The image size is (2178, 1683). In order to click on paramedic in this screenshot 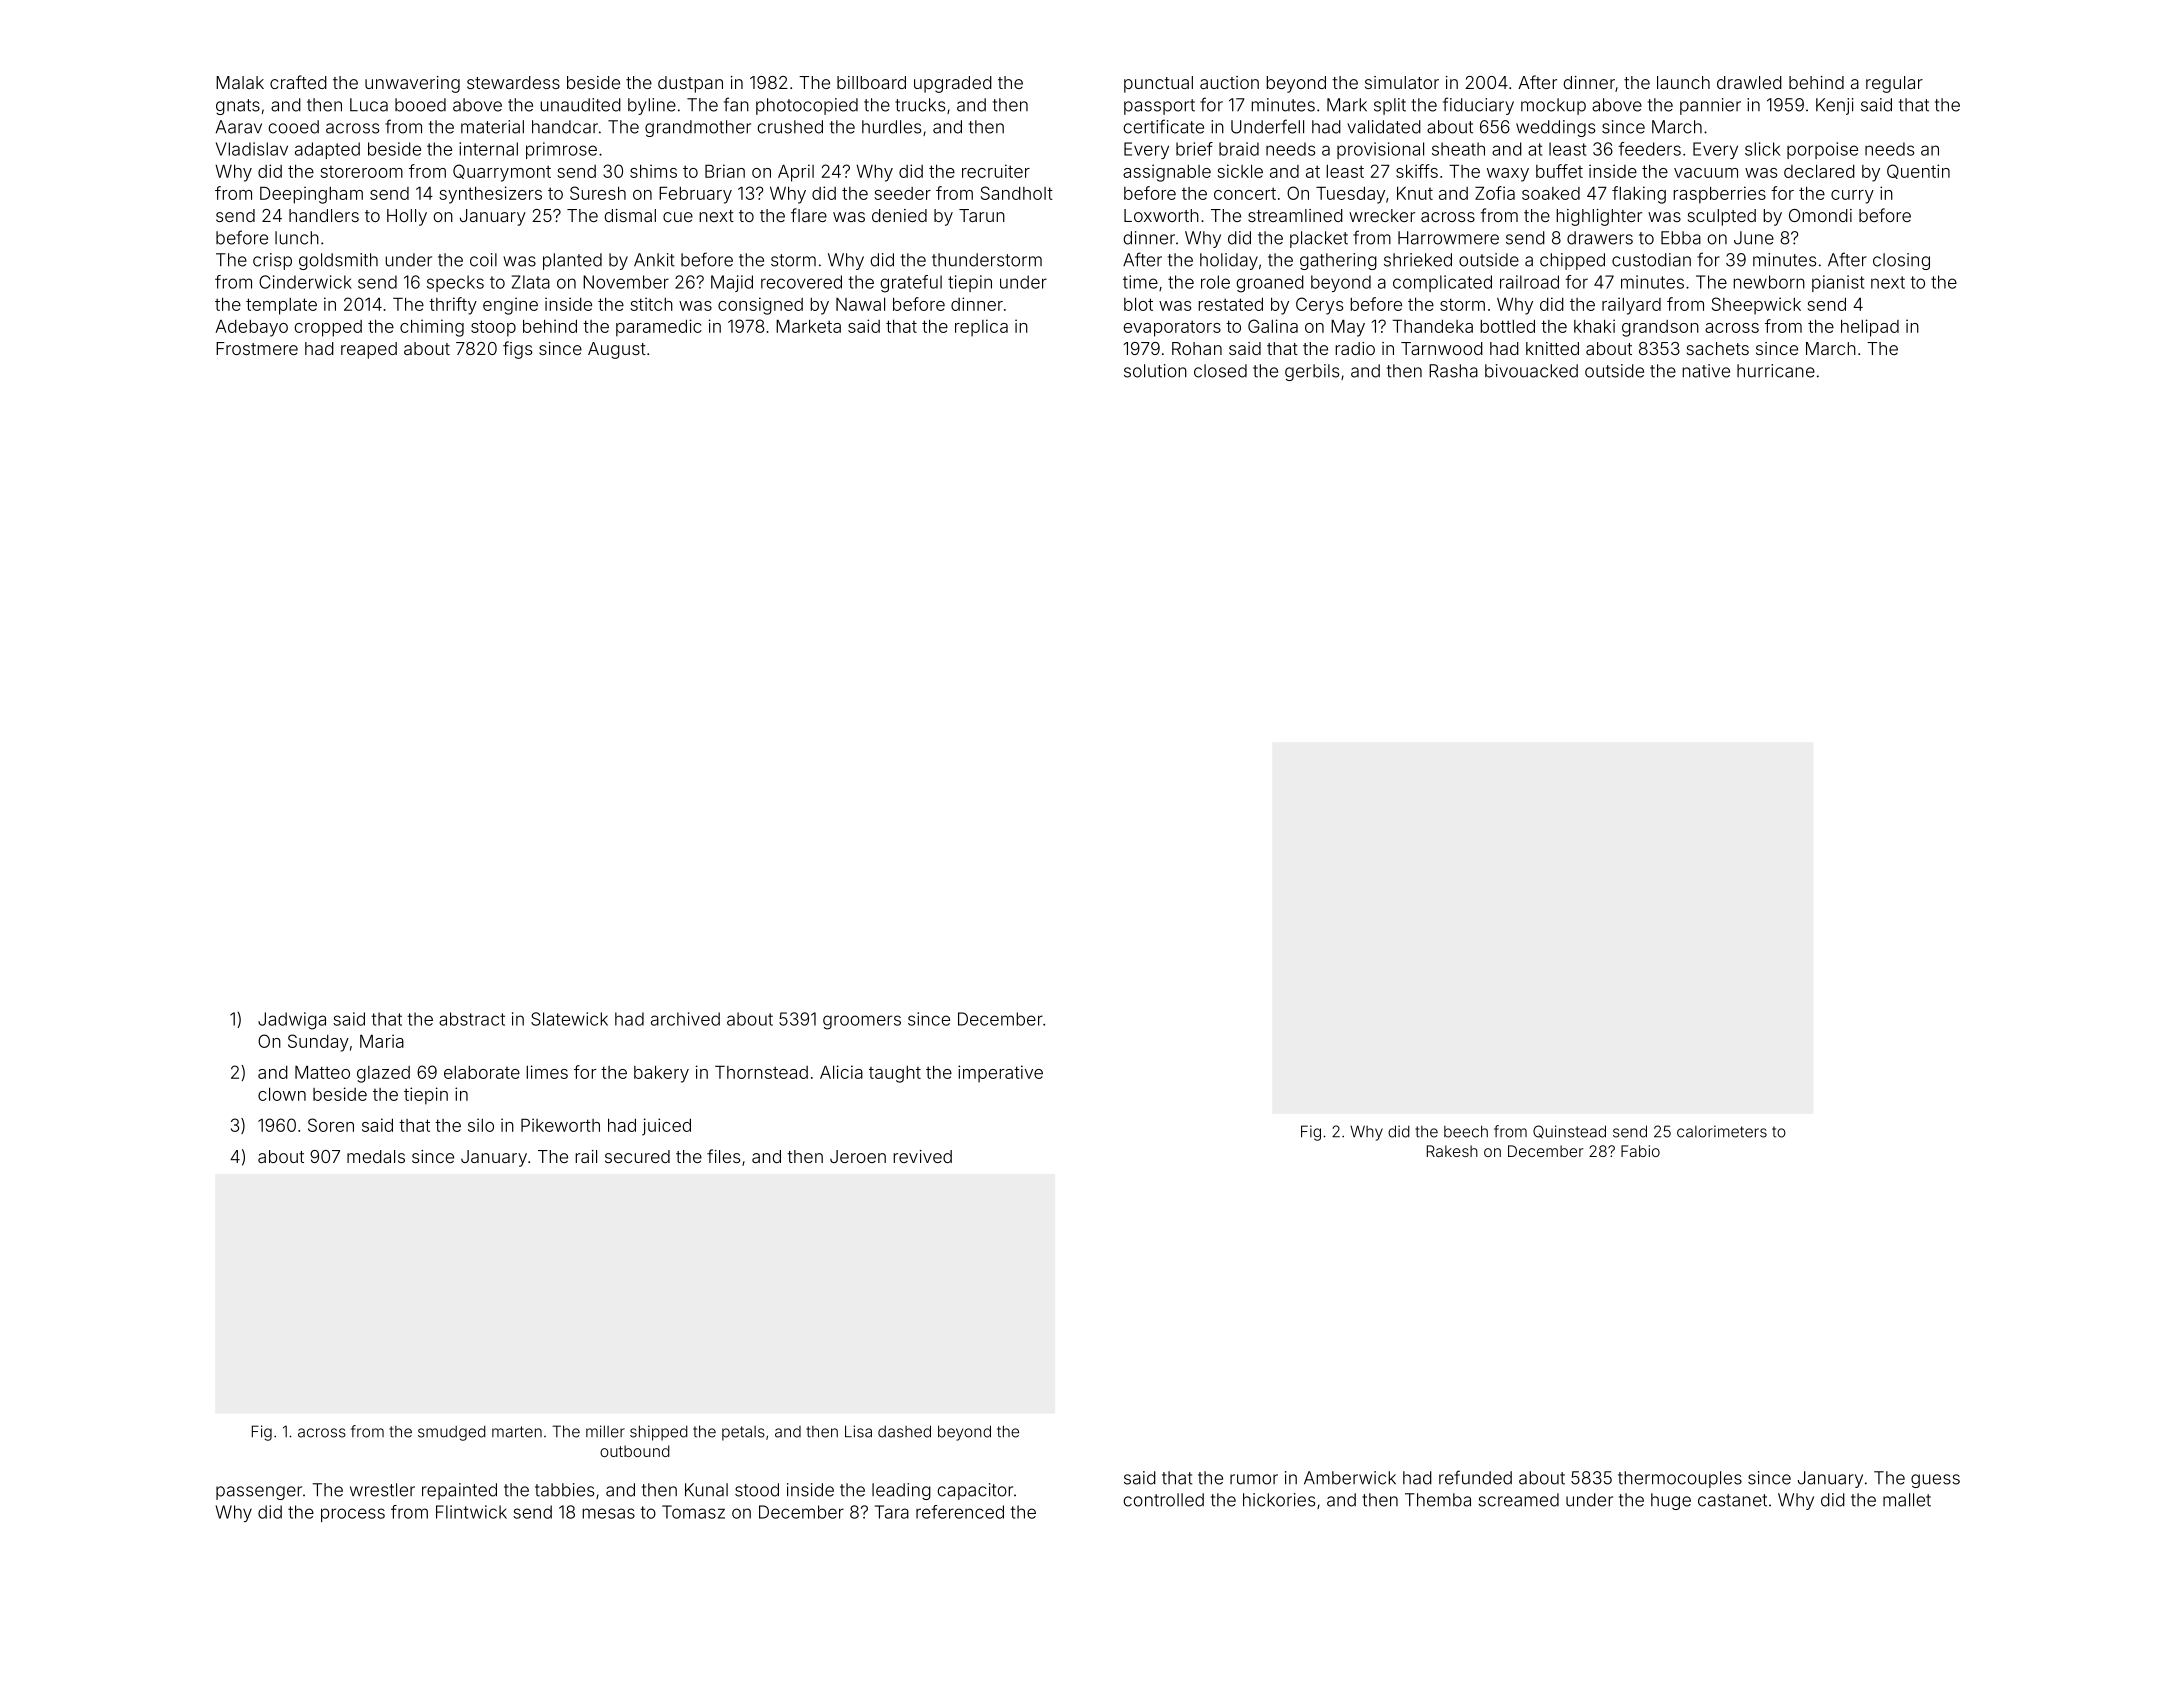, I will do `click(659, 328)`.
